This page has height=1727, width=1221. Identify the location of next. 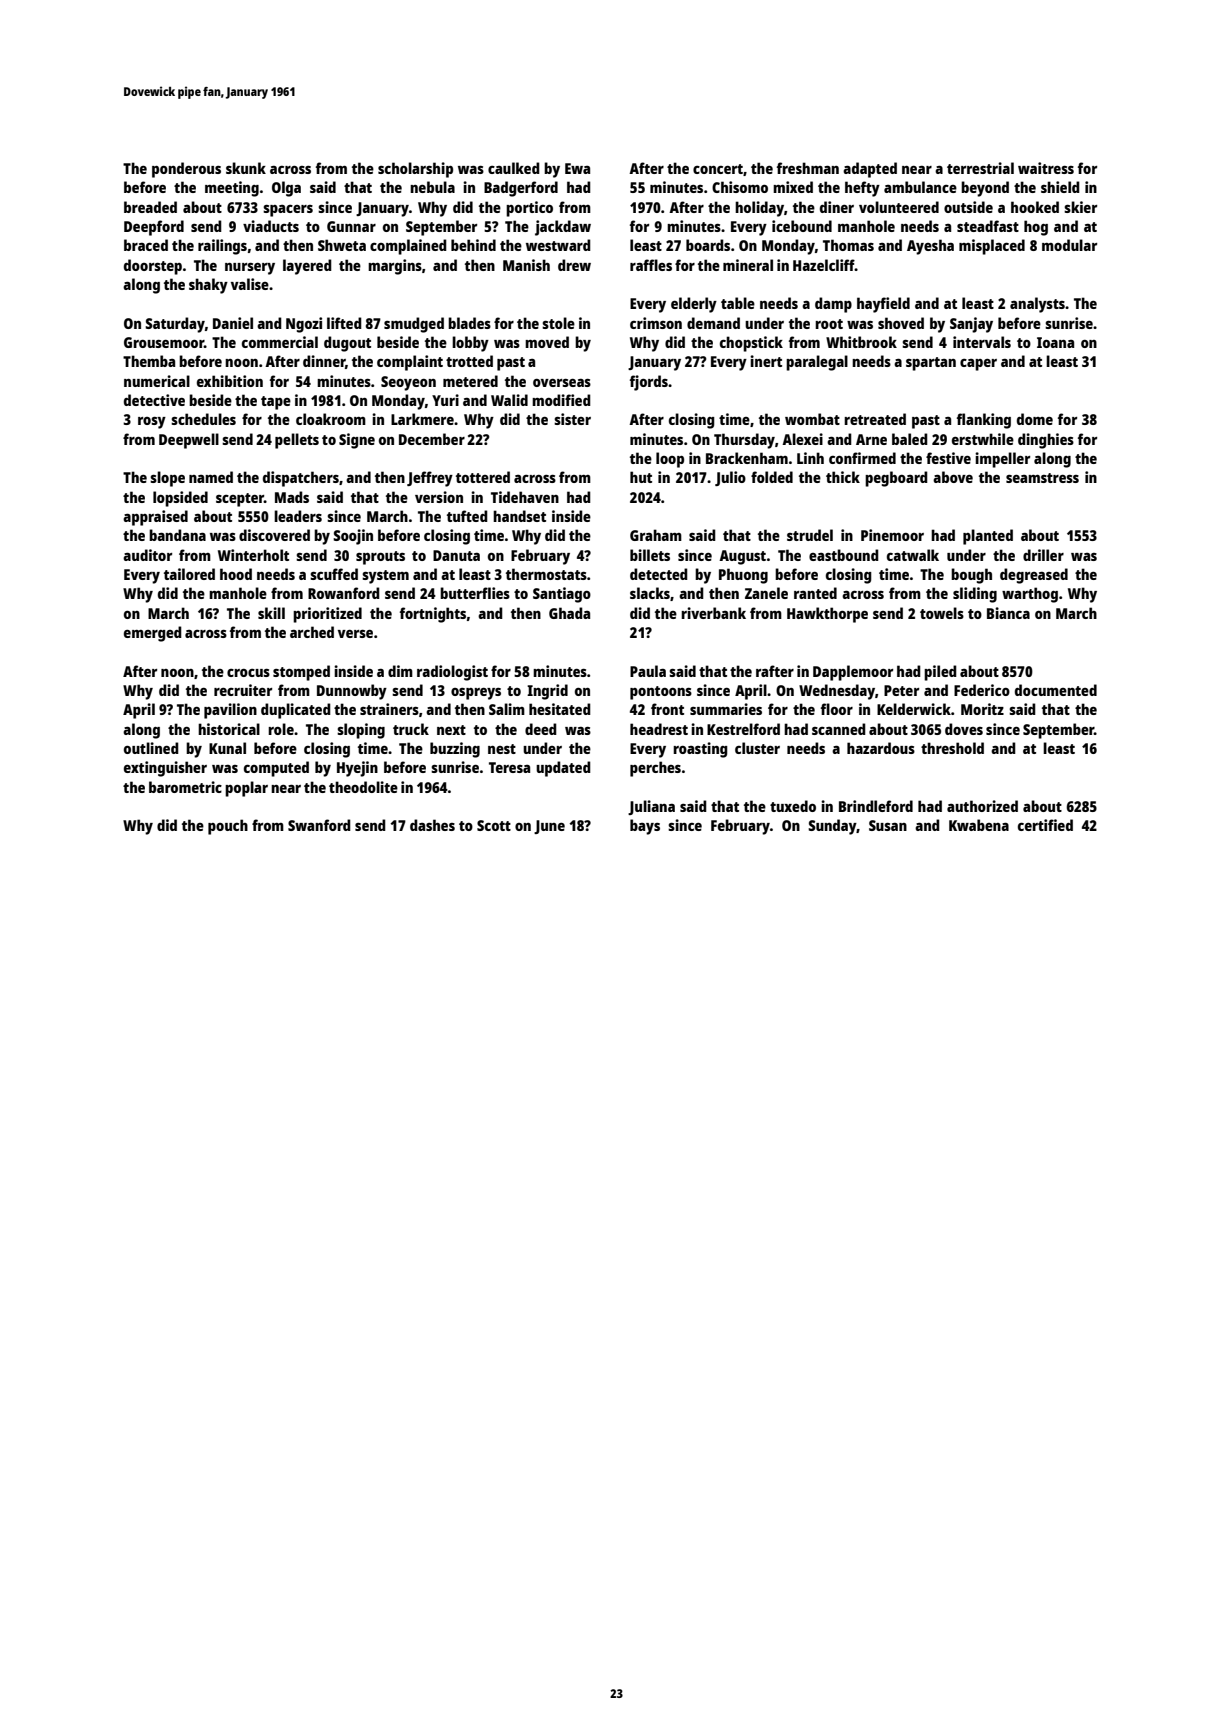
(451, 730).
